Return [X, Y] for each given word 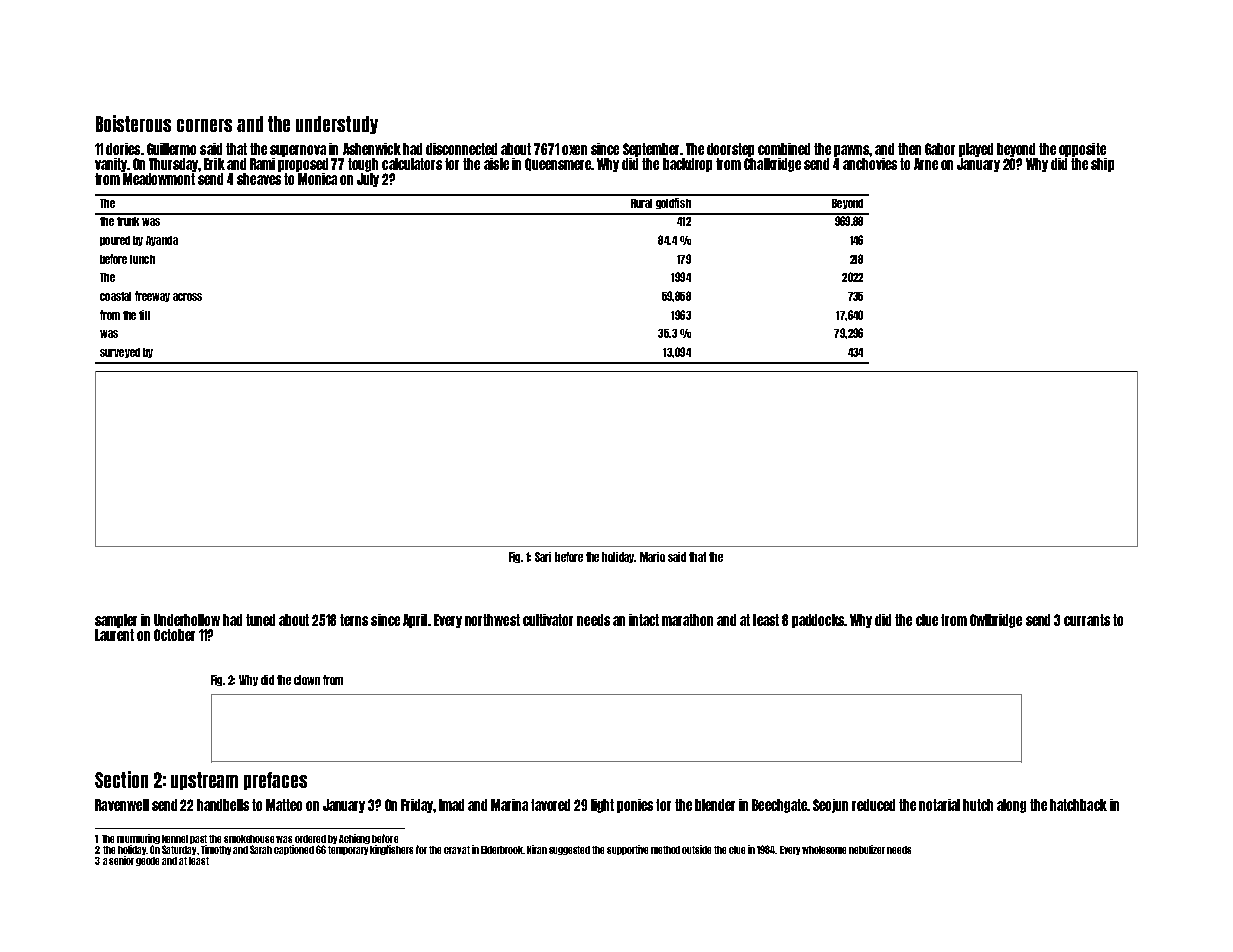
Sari [543, 557]
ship [1102, 165]
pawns [852, 151]
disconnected [461, 149]
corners [204, 125]
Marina [509, 805]
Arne [926, 164]
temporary [348, 850]
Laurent [114, 635]
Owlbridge [996, 621]
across [187, 297]
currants [1087, 620]
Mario [652, 557]
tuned [260, 620]
